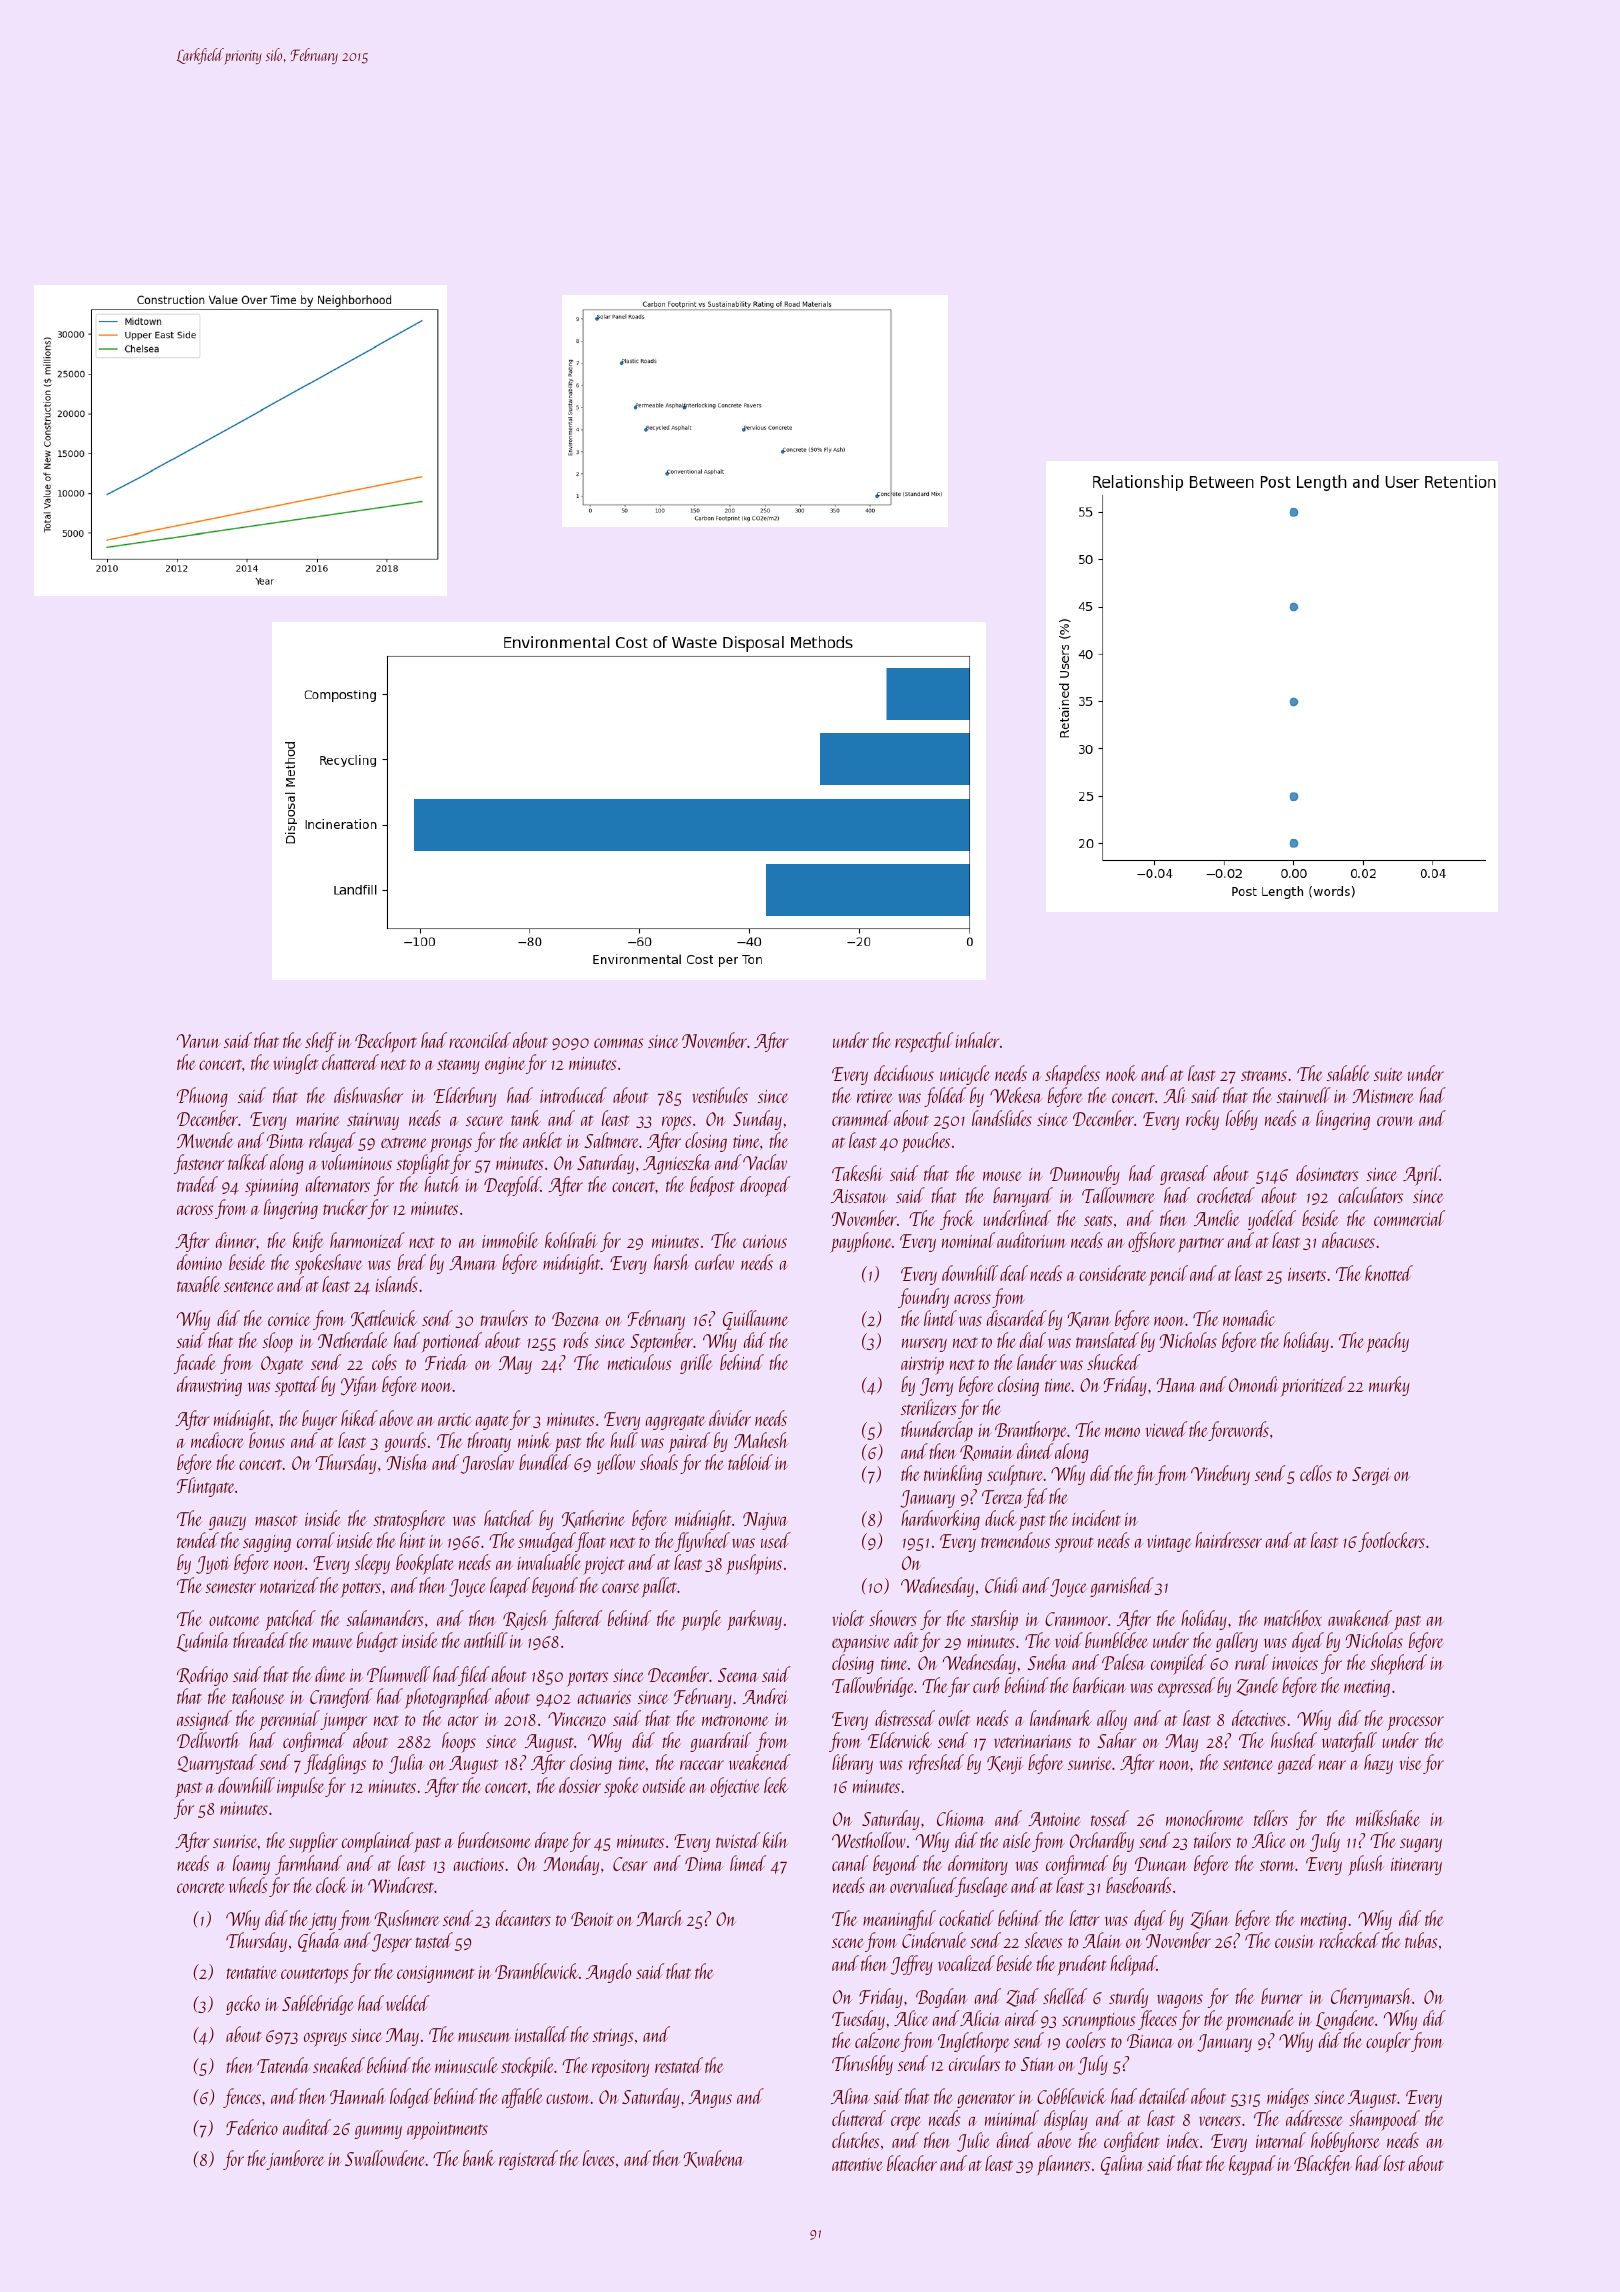 The image size is (1620, 2292). I want to click on decanters, so click(523, 1918).
